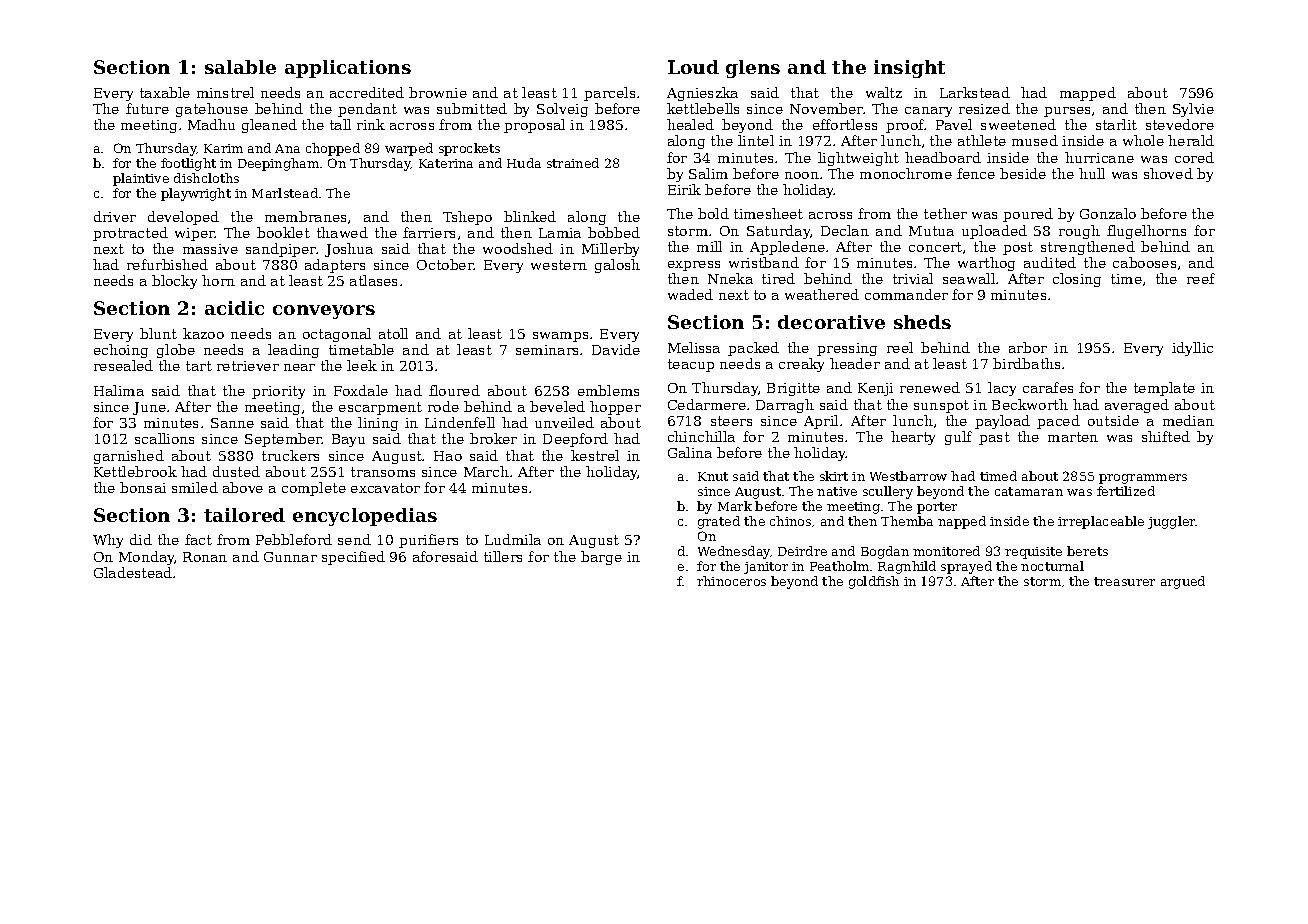 The width and height of the document is (1308, 924). I want to click on Karim, so click(223, 148).
